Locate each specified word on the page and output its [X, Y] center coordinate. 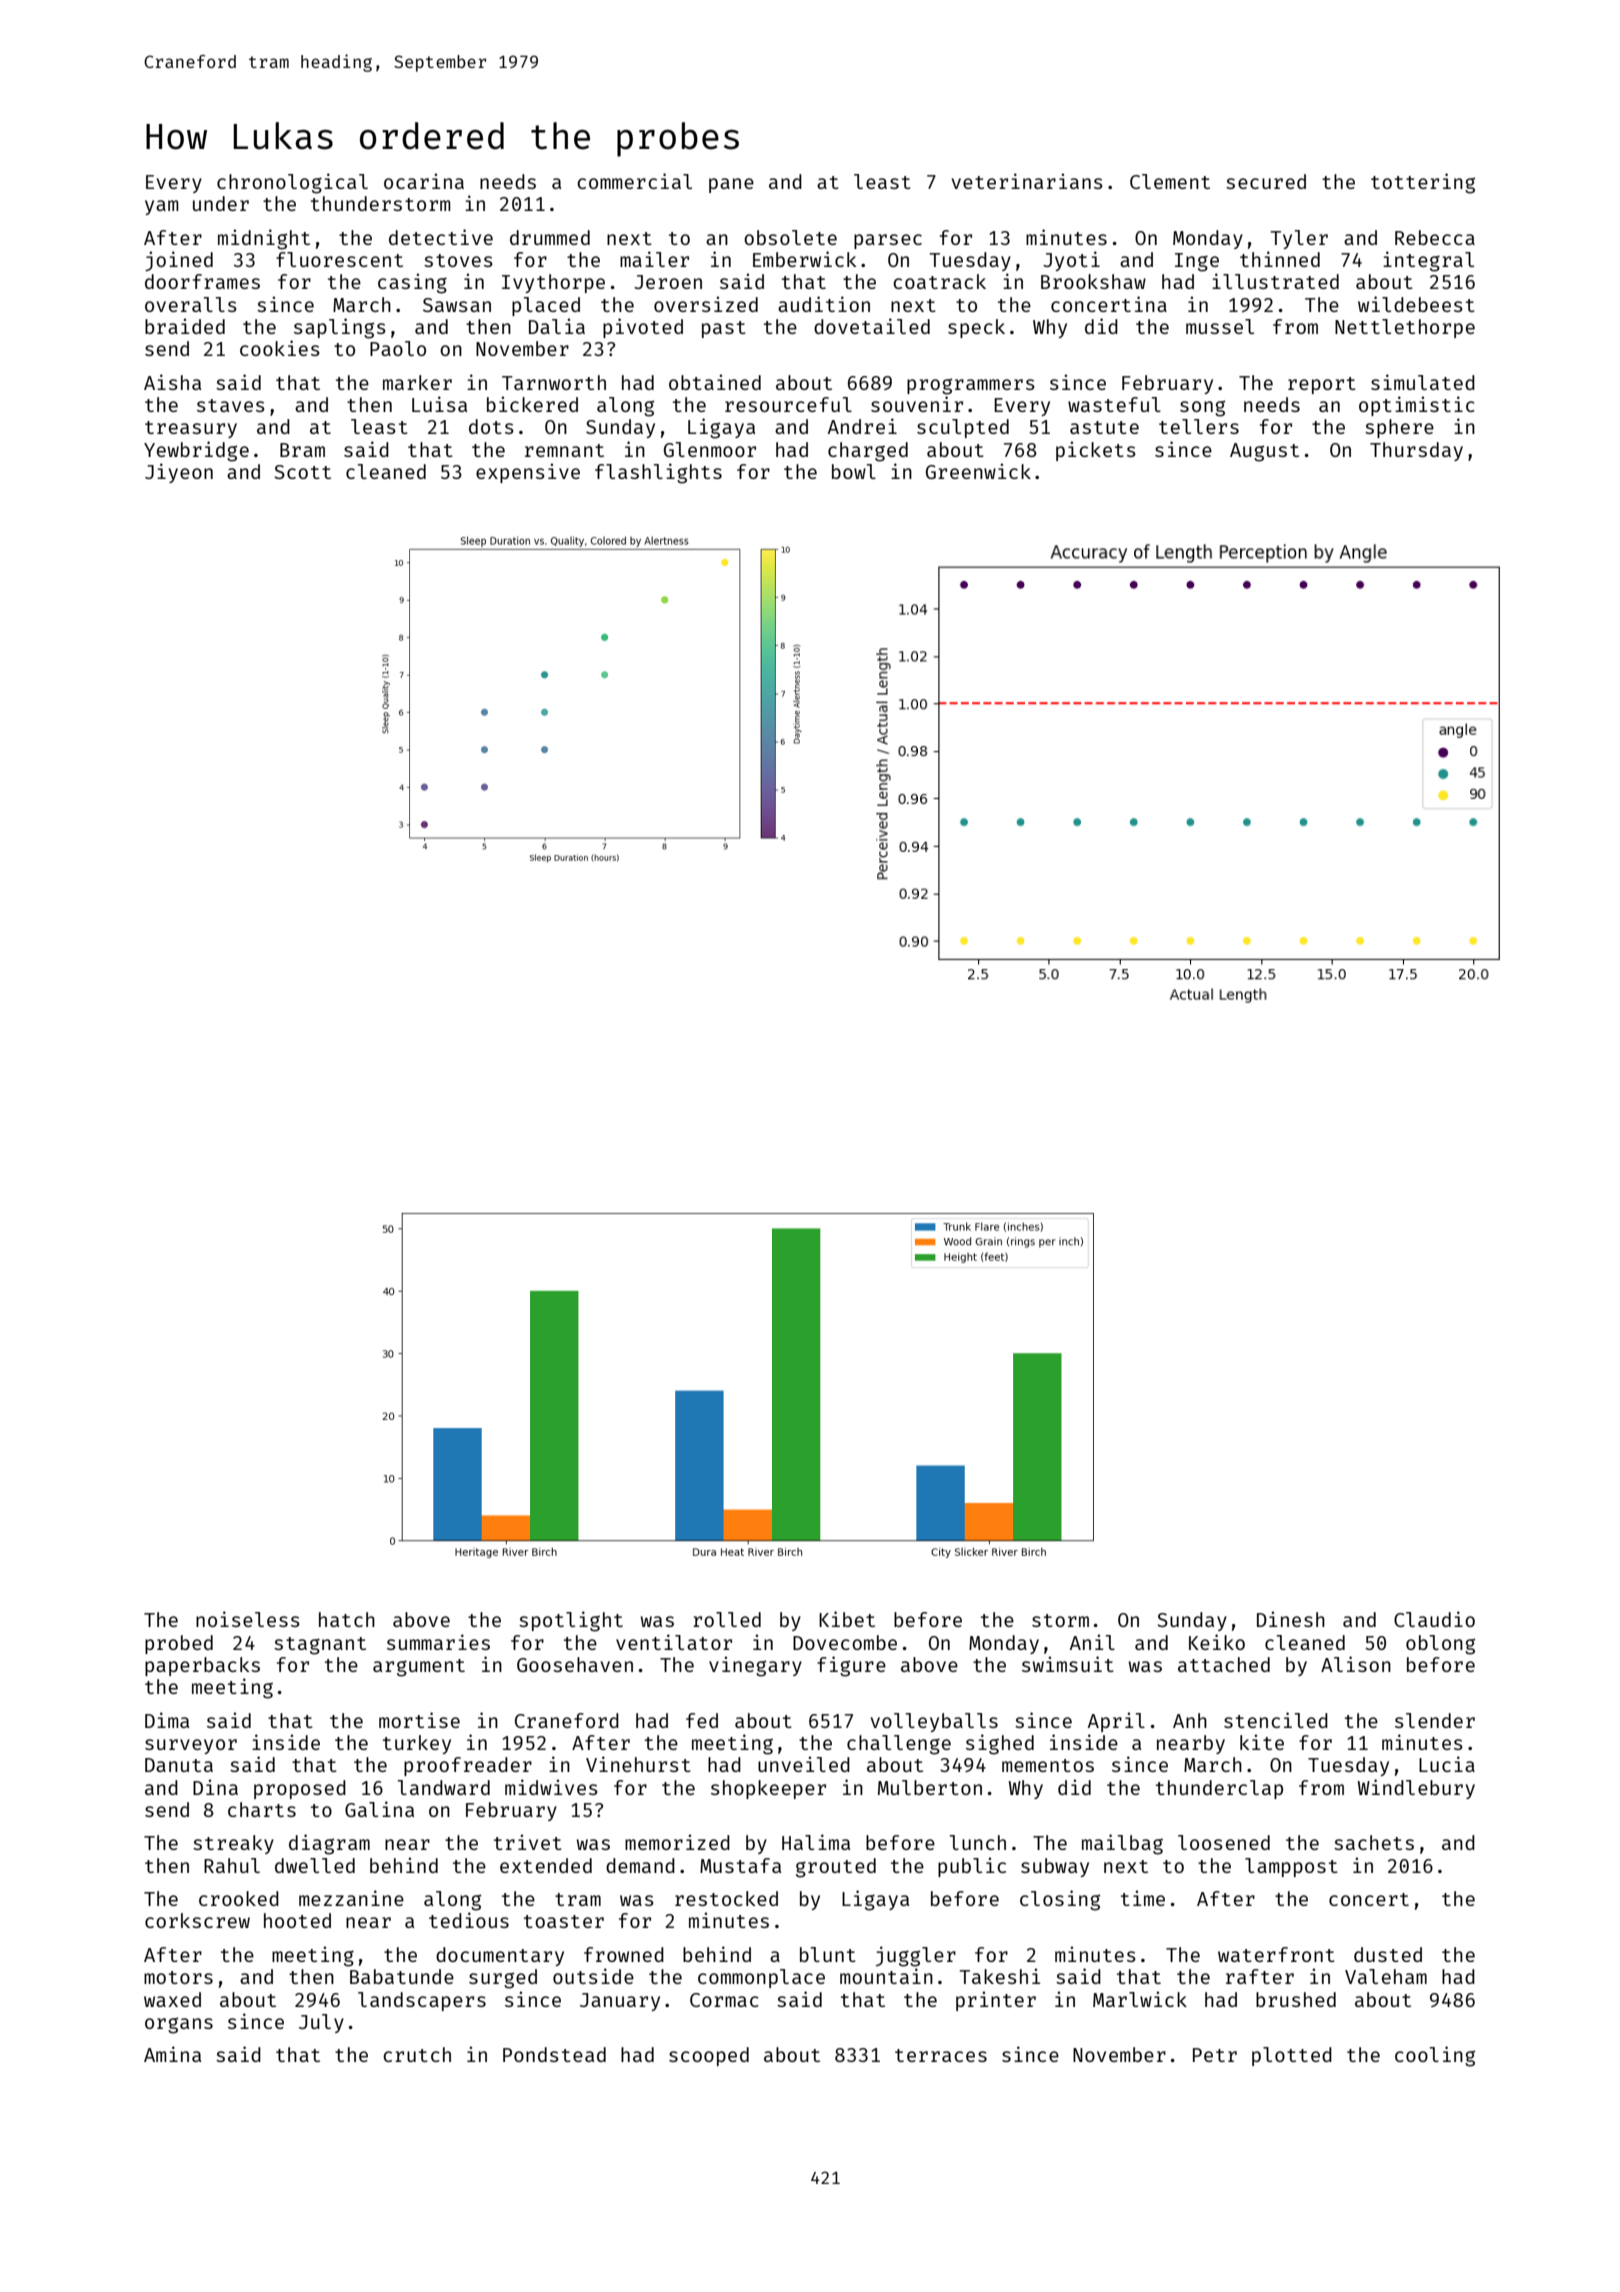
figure [851, 1666]
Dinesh [1291, 1619]
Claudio [1434, 1619]
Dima [167, 1720]
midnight [264, 239]
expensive [528, 473]
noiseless [248, 1619]
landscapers [422, 2001]
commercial [634, 181]
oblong [1440, 1645]
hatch [347, 1619]
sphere [1399, 428]
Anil [1092, 1642]
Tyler [1299, 239]
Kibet [847, 1619]
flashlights [658, 473]
